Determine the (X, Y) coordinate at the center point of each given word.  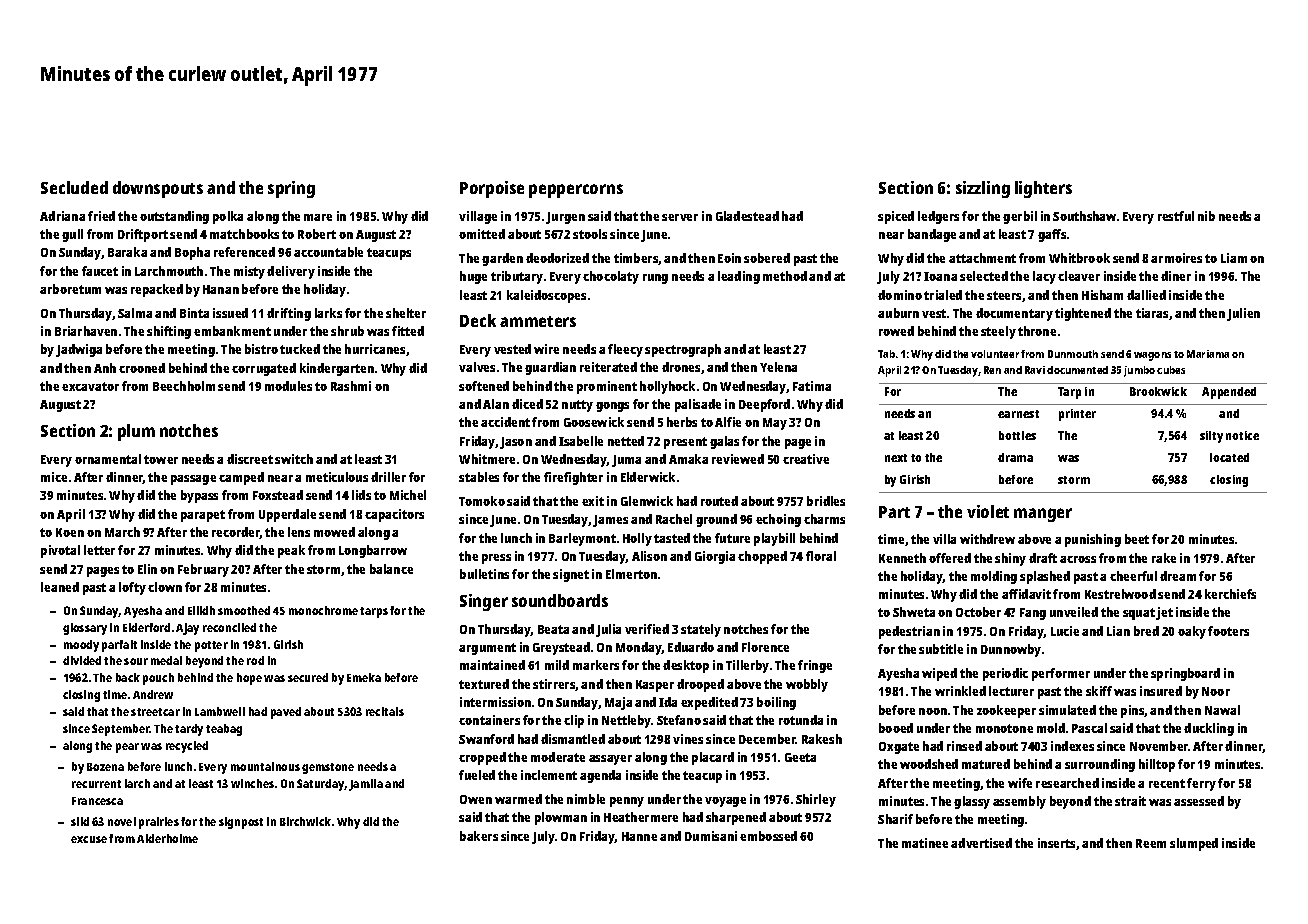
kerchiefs (1230, 594)
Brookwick (1158, 391)
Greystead (561, 648)
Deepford (764, 405)
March (122, 532)
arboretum (70, 289)
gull (72, 235)
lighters (1043, 189)
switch (294, 459)
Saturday (321, 785)
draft (1043, 558)
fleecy (625, 350)
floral (821, 556)
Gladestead (747, 216)
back (128, 677)
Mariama (1208, 354)
